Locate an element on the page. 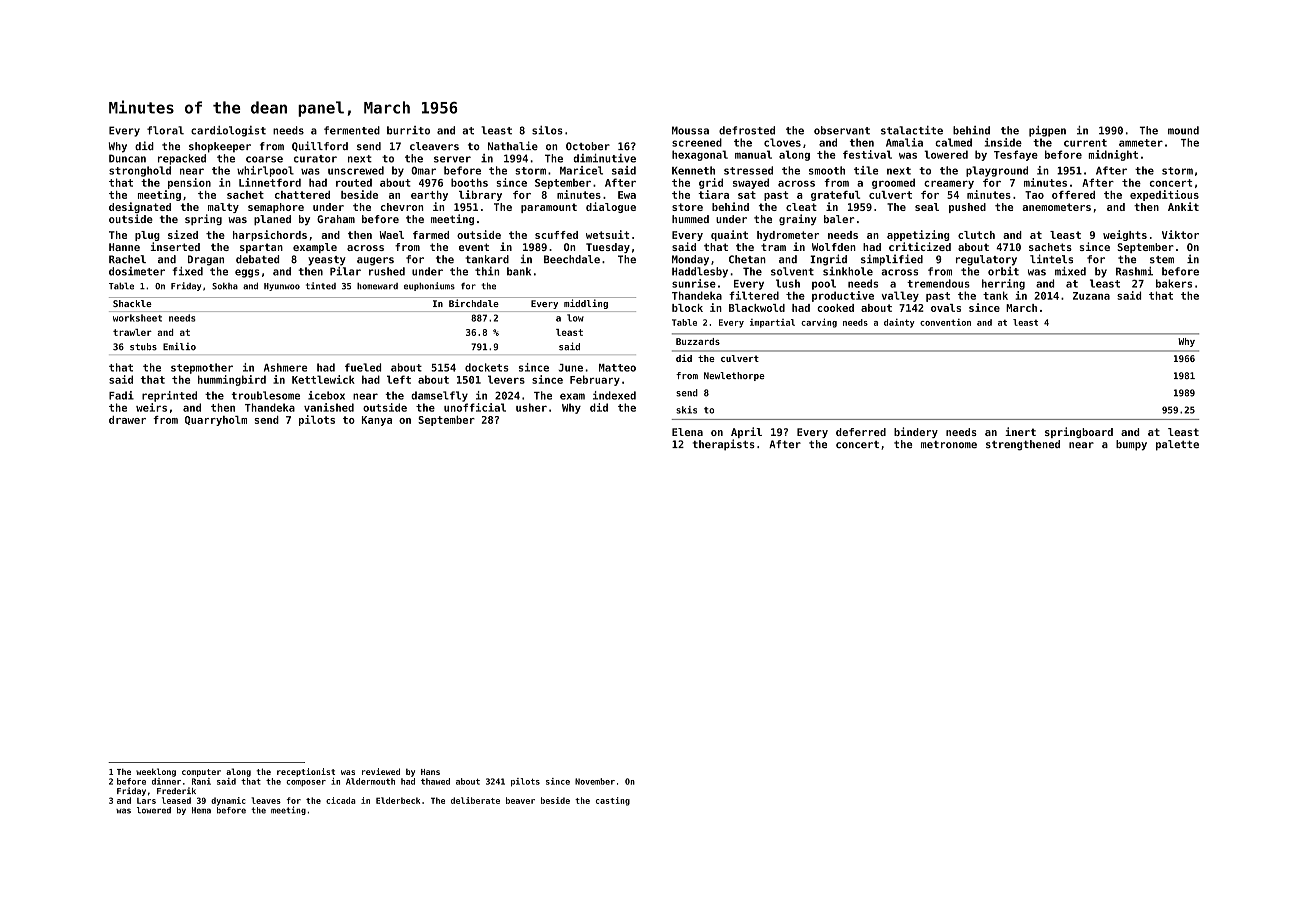 This document has height=924, width=1308. casting is located at coordinates (613, 801).
